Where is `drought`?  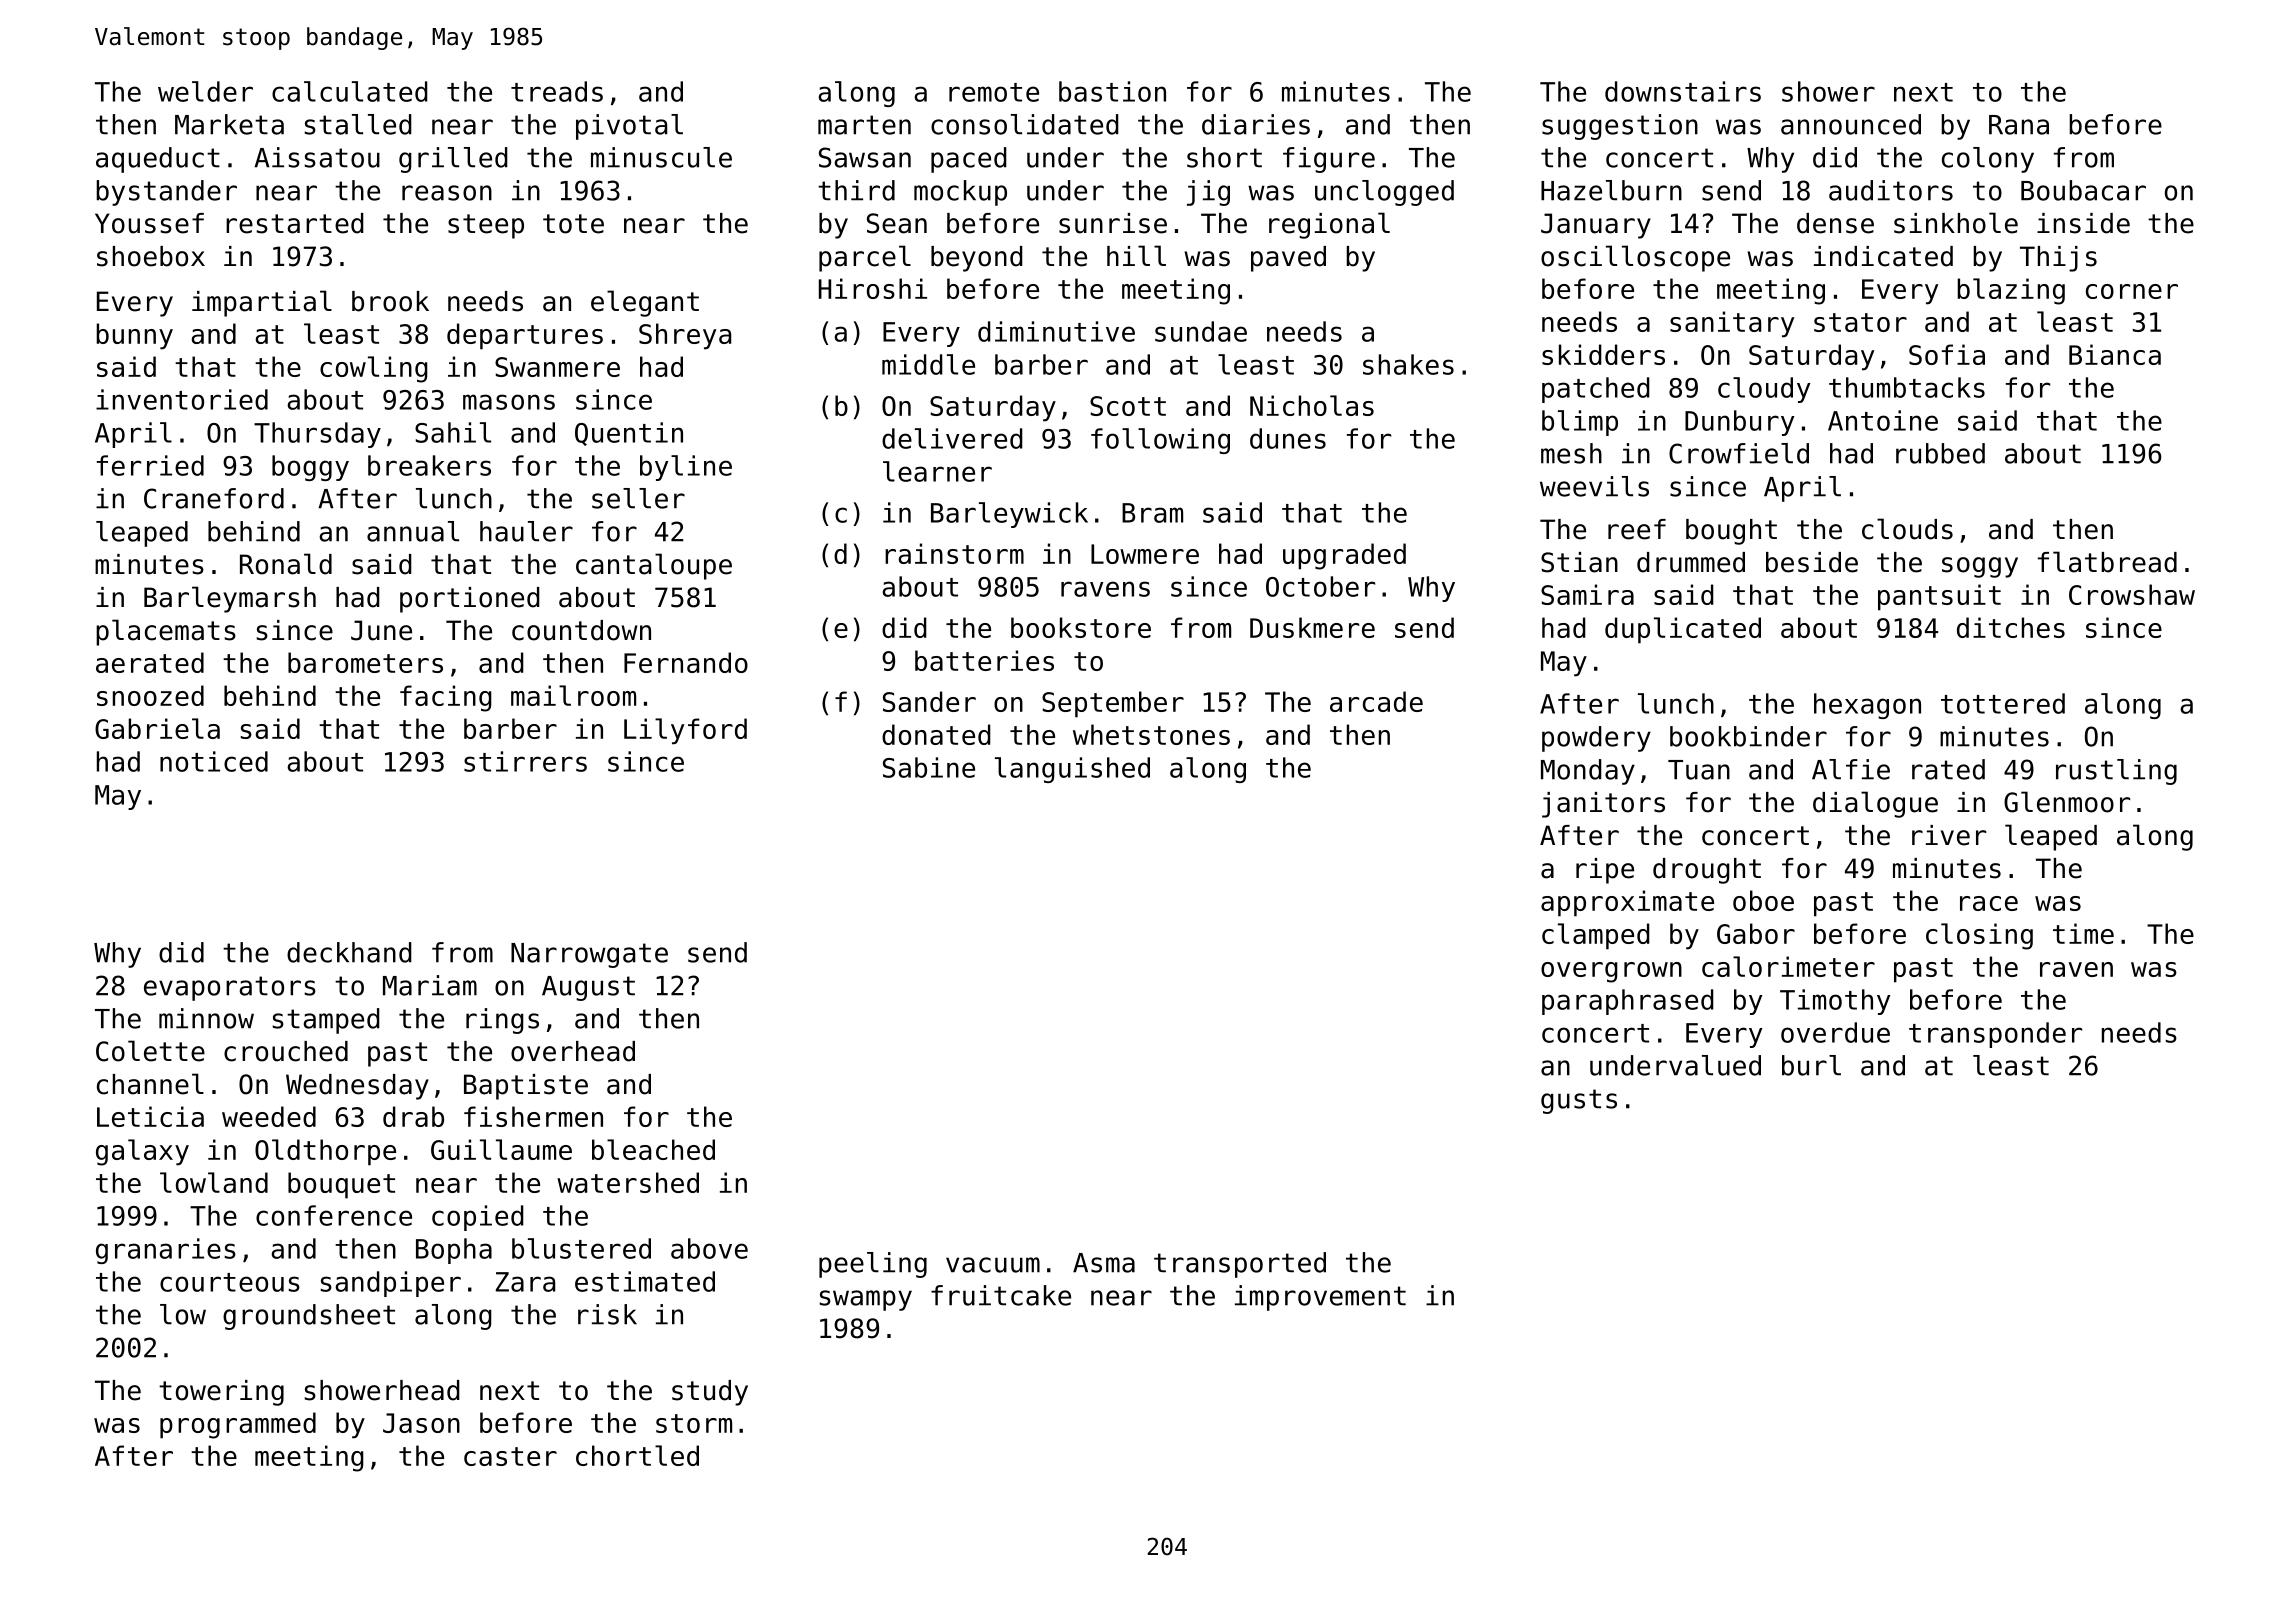
drought is located at coordinates (1707, 871).
